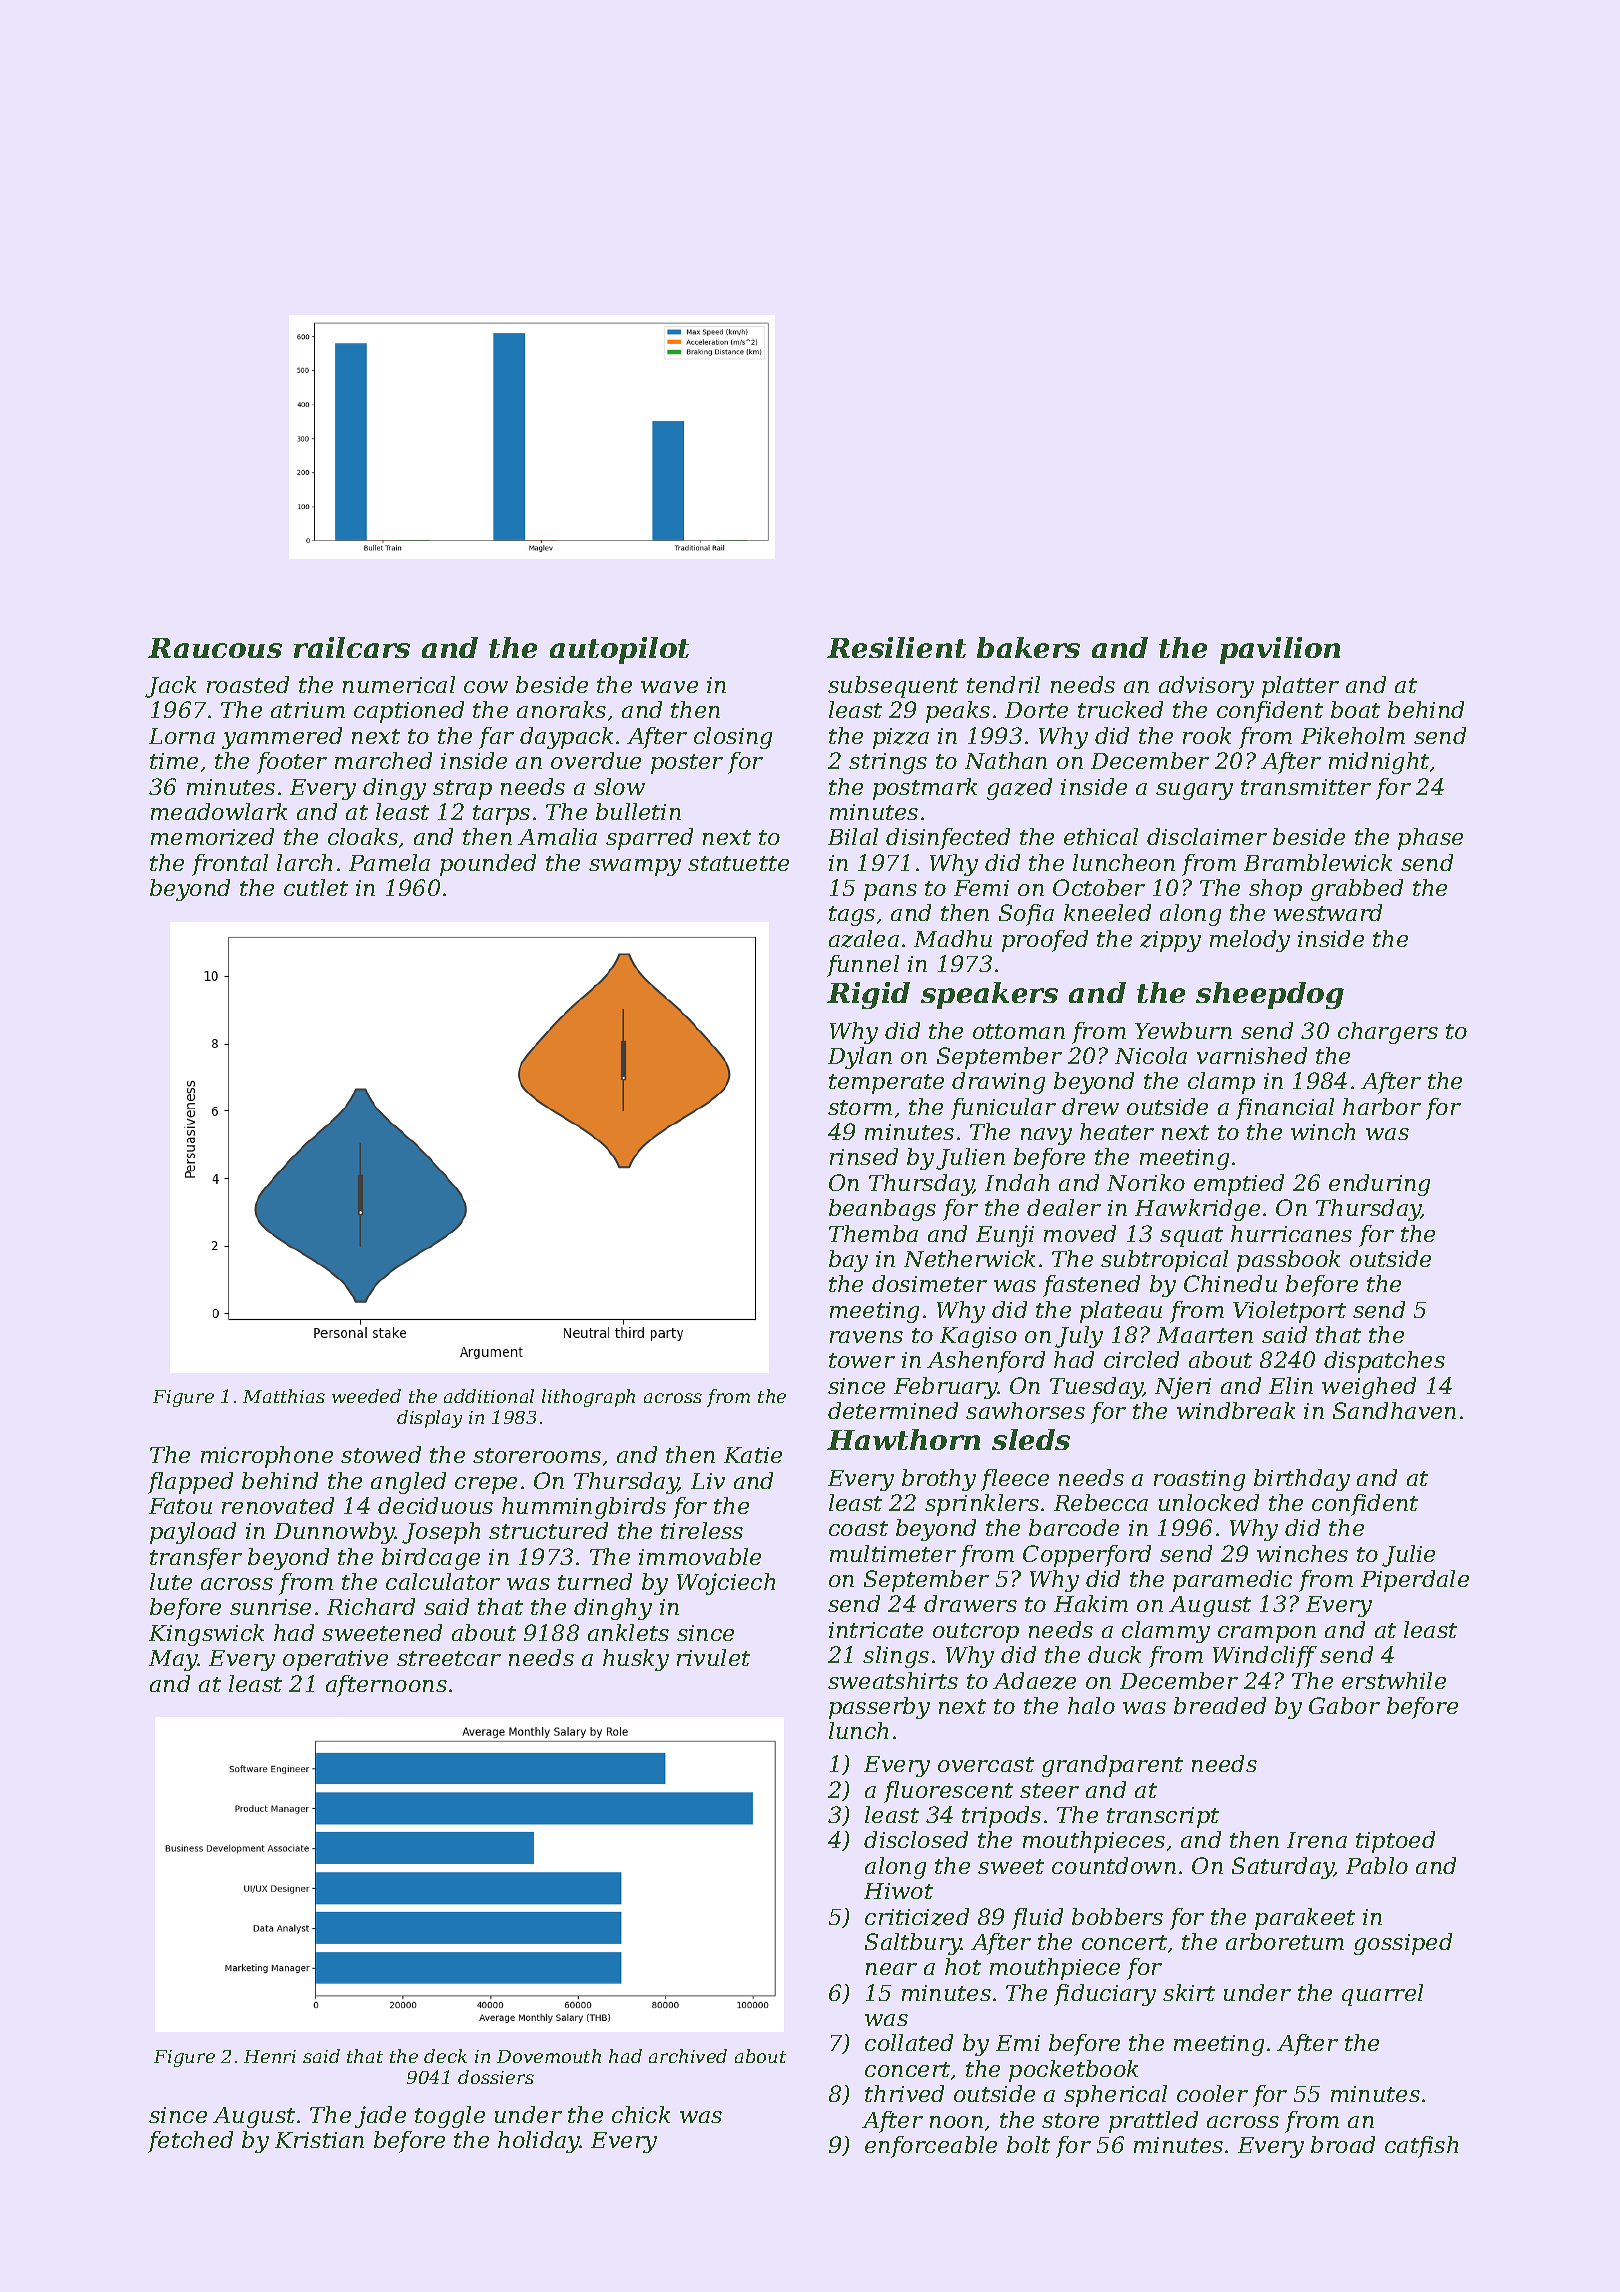 The height and width of the screenshot is (2292, 1620). I want to click on transcript, so click(1163, 1817).
